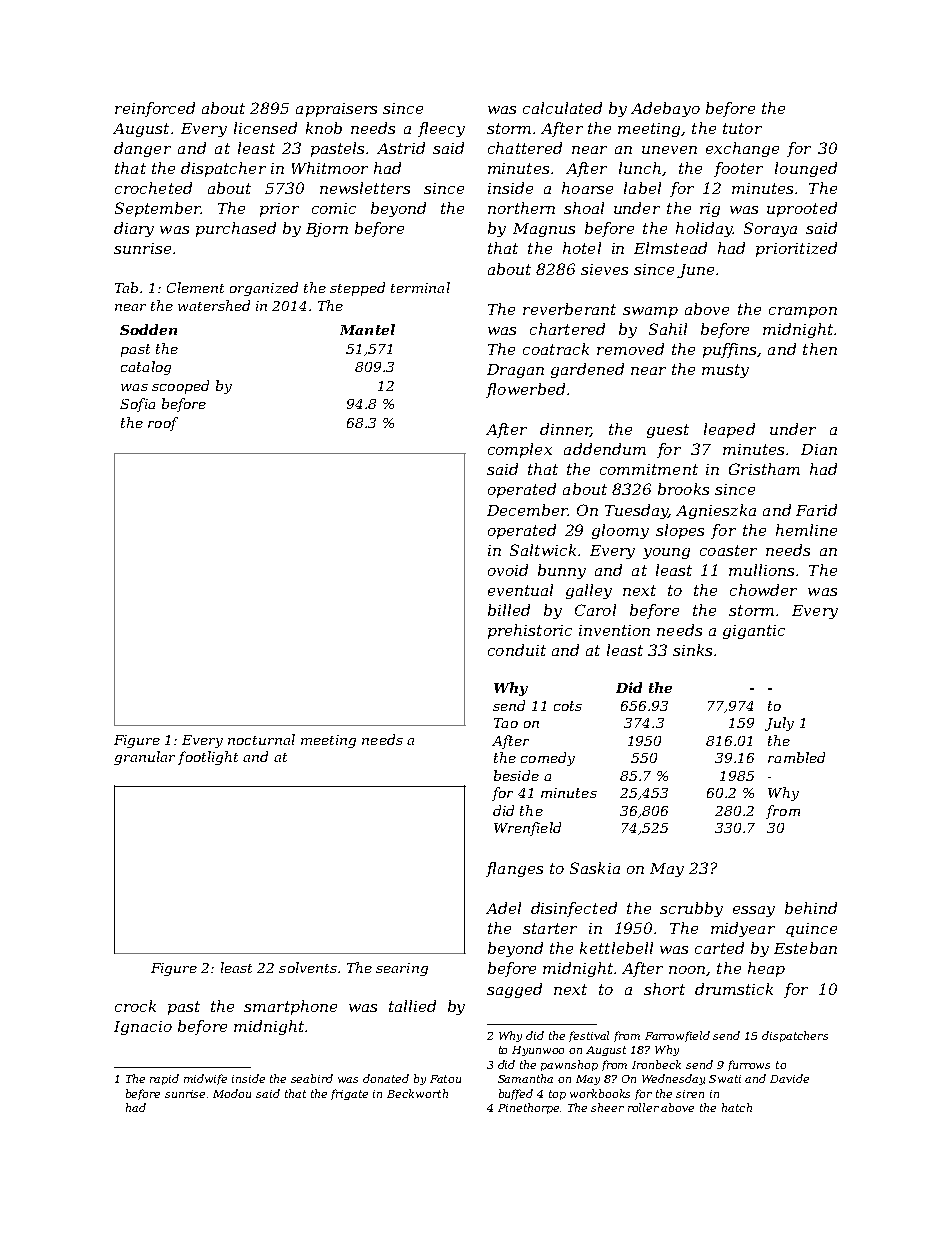 The width and height of the screenshot is (952, 1233). What do you see at coordinates (665, 109) in the screenshot?
I see `Adebayo` at bounding box center [665, 109].
